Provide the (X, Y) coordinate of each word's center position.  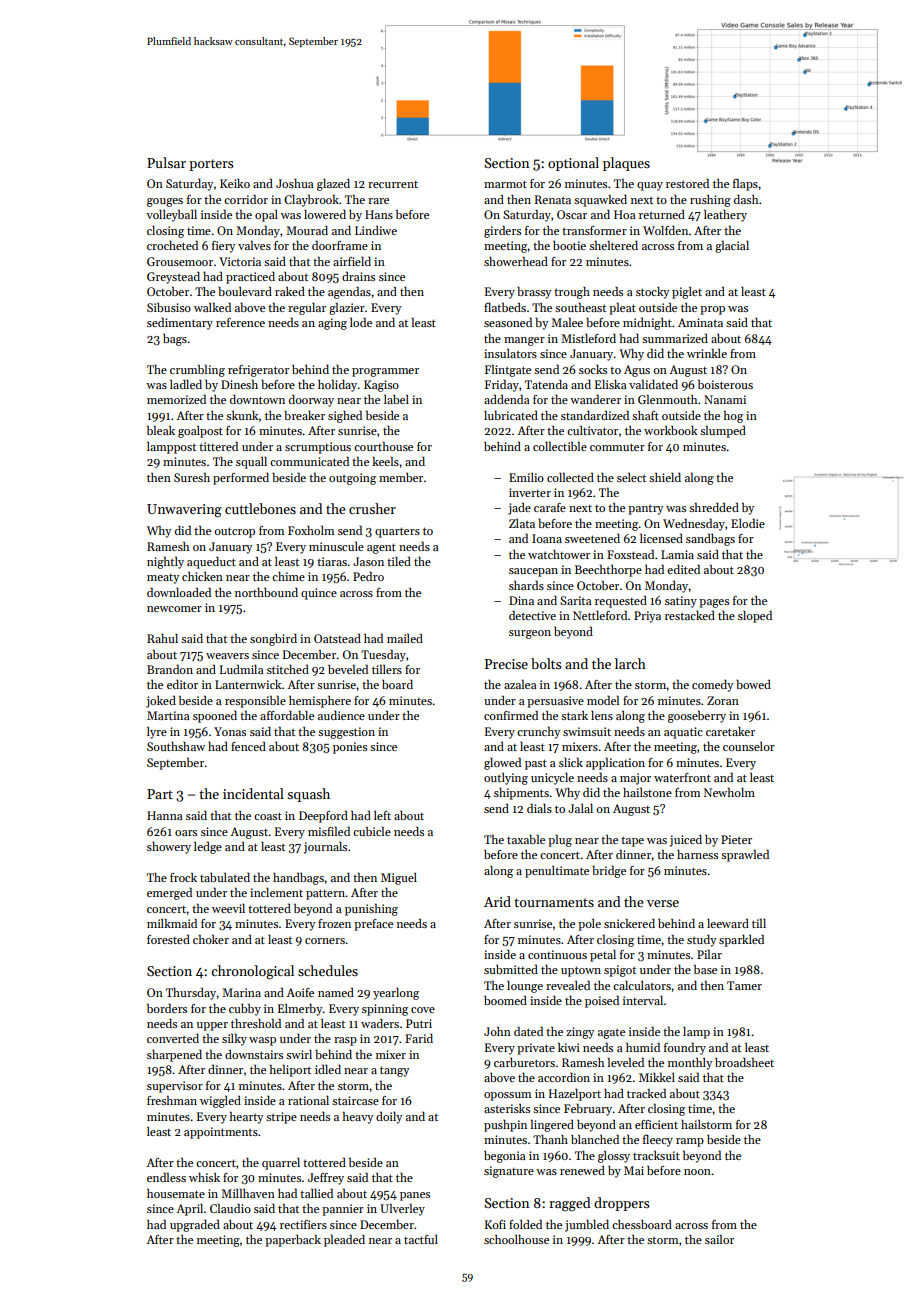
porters (211, 165)
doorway (311, 401)
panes (415, 1196)
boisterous (725, 384)
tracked (646, 1093)
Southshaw (176, 746)
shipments (521, 794)
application (615, 763)
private (536, 1049)
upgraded (195, 1225)
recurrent (393, 184)
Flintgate (508, 370)
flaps (745, 184)
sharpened (174, 1056)
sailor (719, 1239)
